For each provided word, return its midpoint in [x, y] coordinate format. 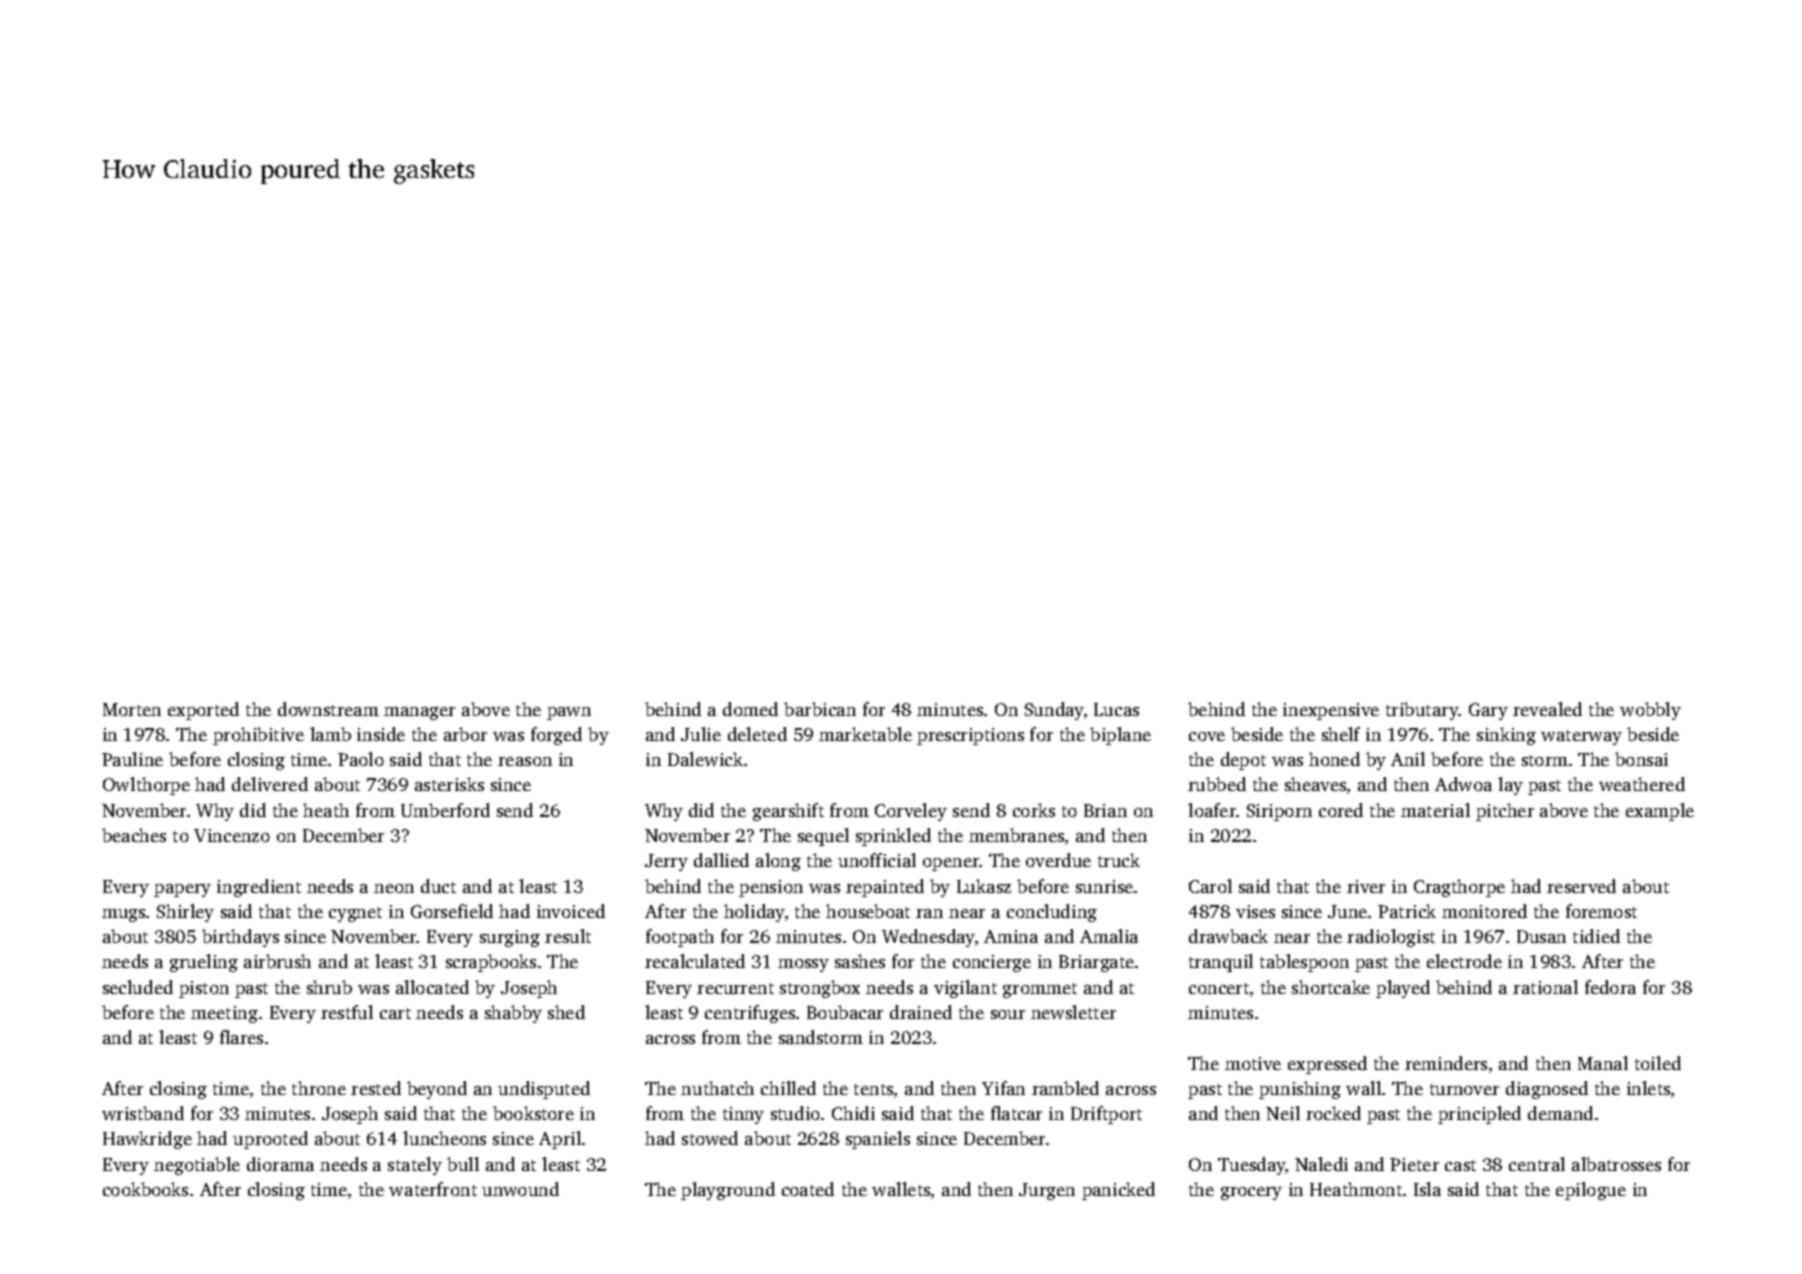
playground [728, 1191]
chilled [788, 1088]
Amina [1011, 936]
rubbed [1217, 784]
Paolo [361, 759]
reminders [1446, 1063]
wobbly [1650, 711]
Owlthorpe [146, 786]
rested [376, 1088]
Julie [701, 734]
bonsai [1641, 759]
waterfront [433, 1189]
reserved [1581, 886]
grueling [204, 963]
